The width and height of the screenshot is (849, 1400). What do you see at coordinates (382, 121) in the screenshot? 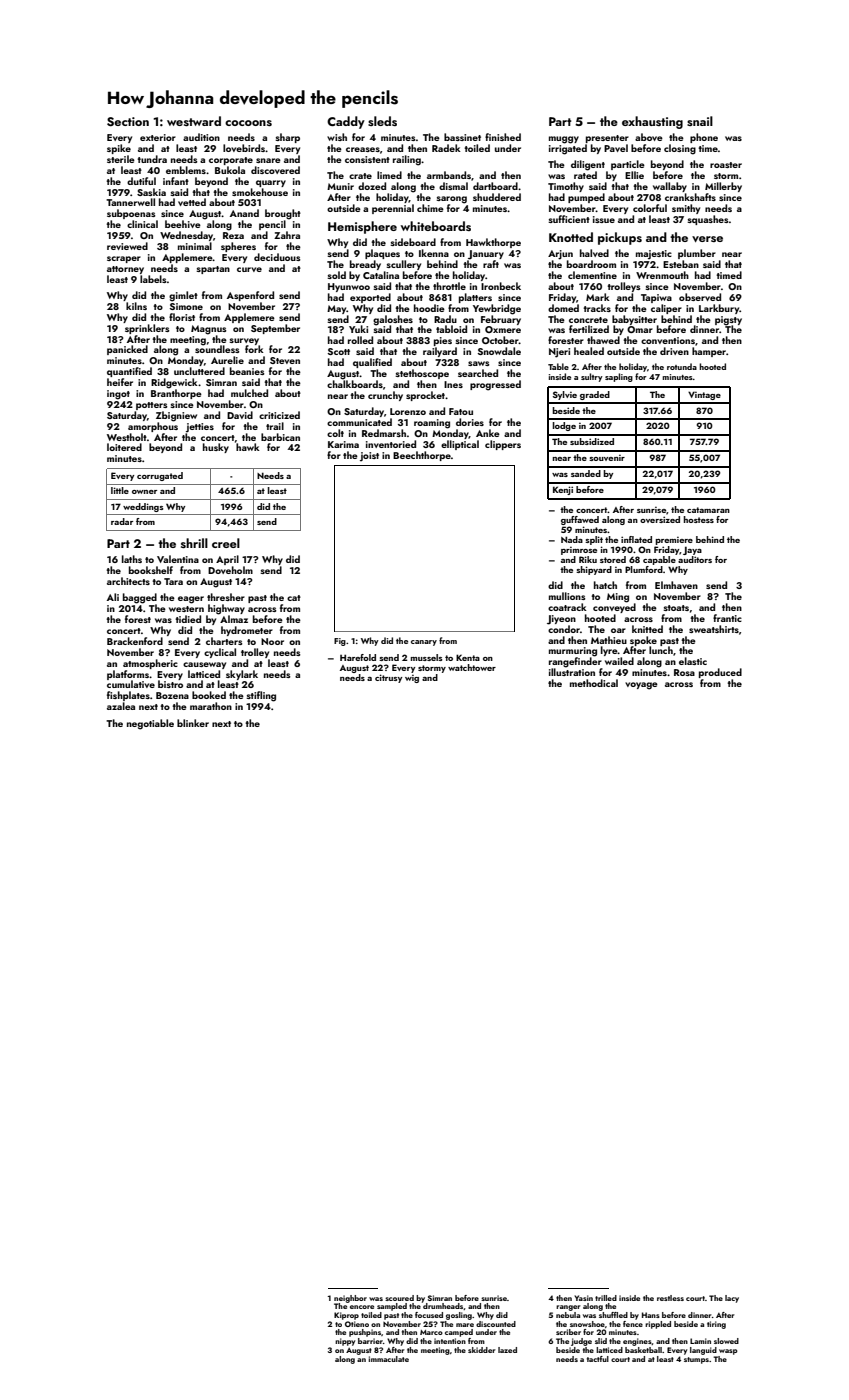
I see `sleds` at bounding box center [382, 121].
